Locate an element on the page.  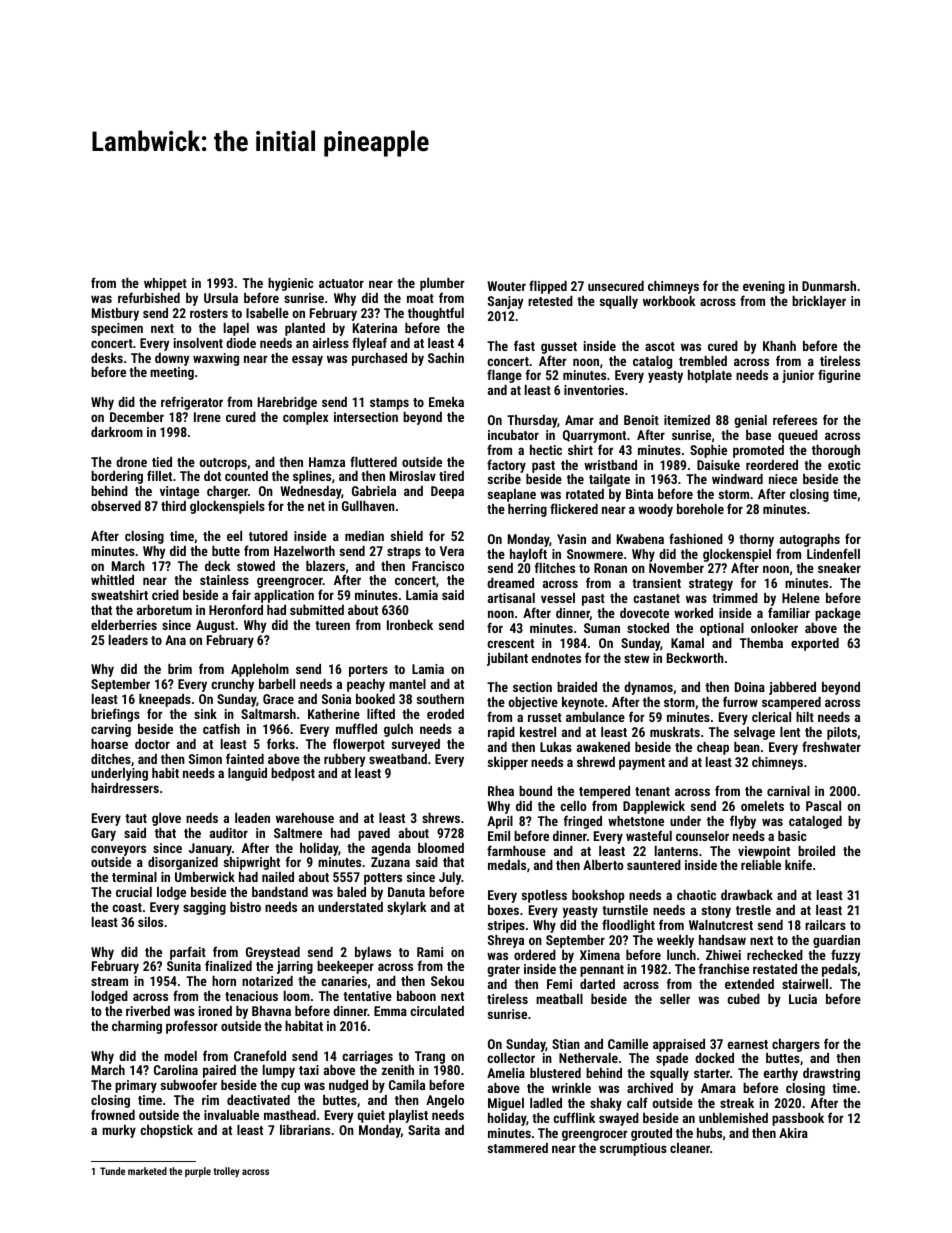
queued is located at coordinates (798, 436).
